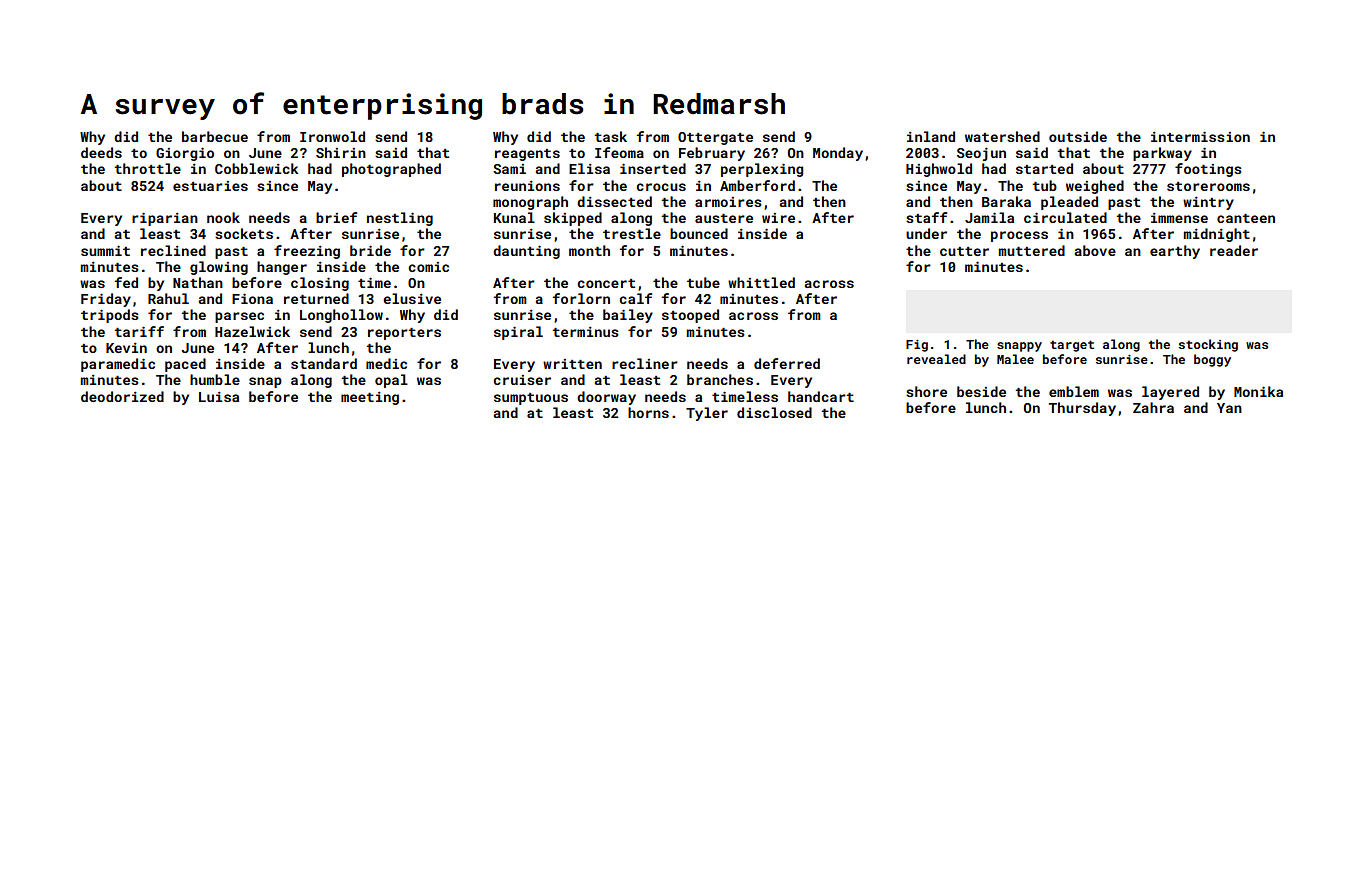 The height and width of the image is (887, 1372). I want to click on Luisa, so click(219, 397).
